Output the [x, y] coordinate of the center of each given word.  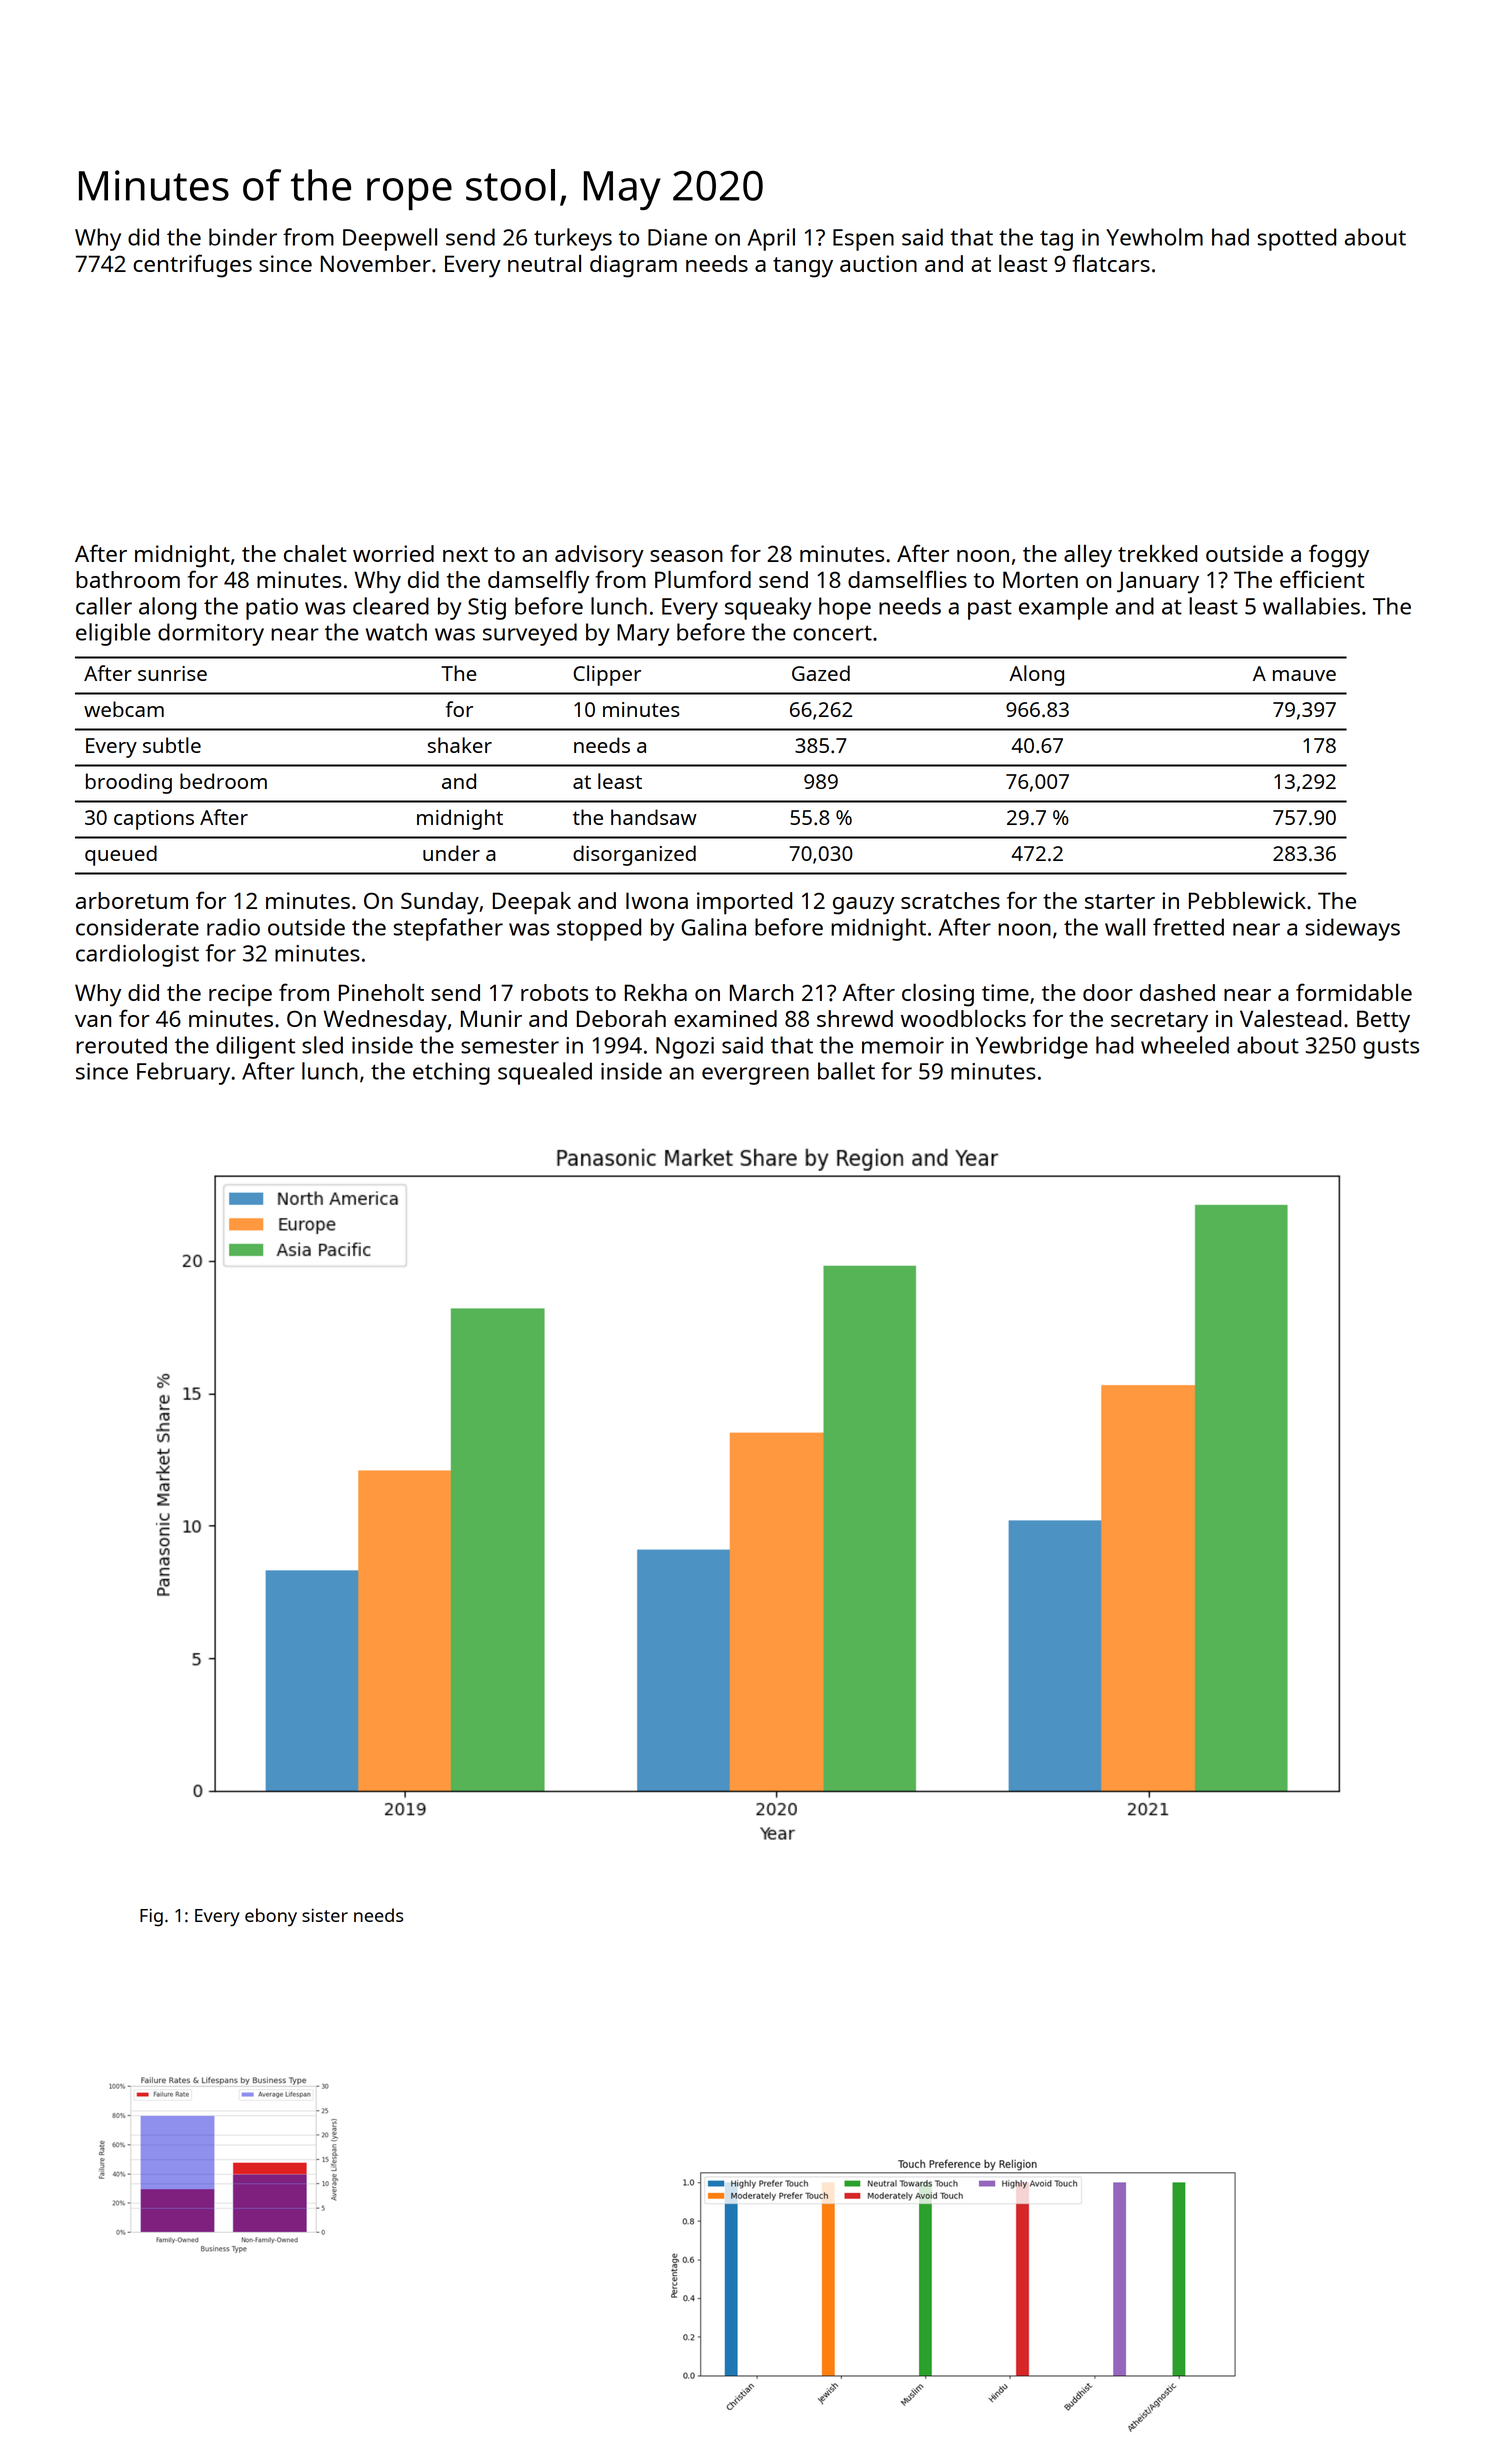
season [686, 556]
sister [325, 1915]
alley [1088, 556]
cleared [391, 606]
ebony [271, 1917]
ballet [846, 1071]
